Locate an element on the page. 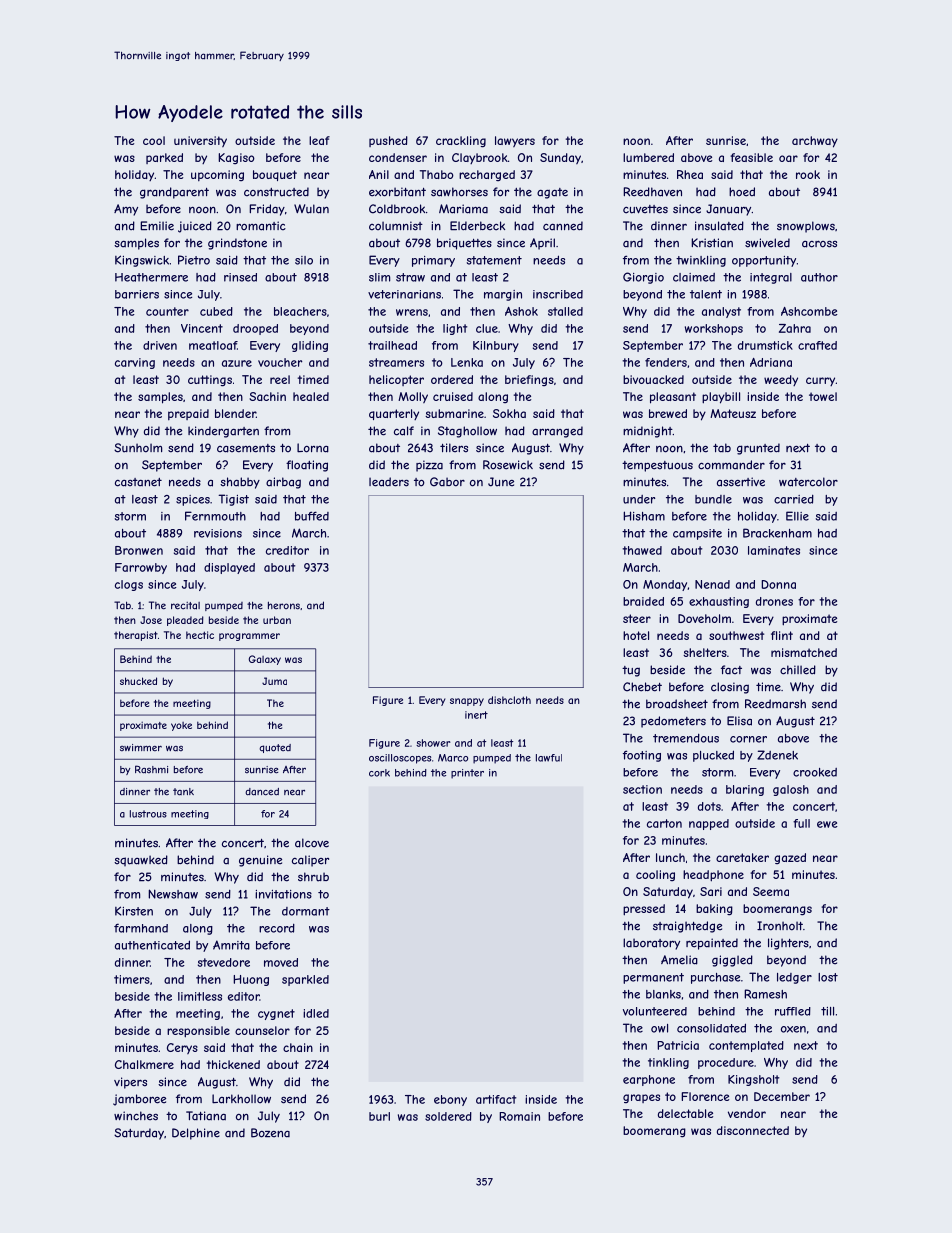 The width and height of the image is (952, 1233). recharged is located at coordinates (487, 175).
